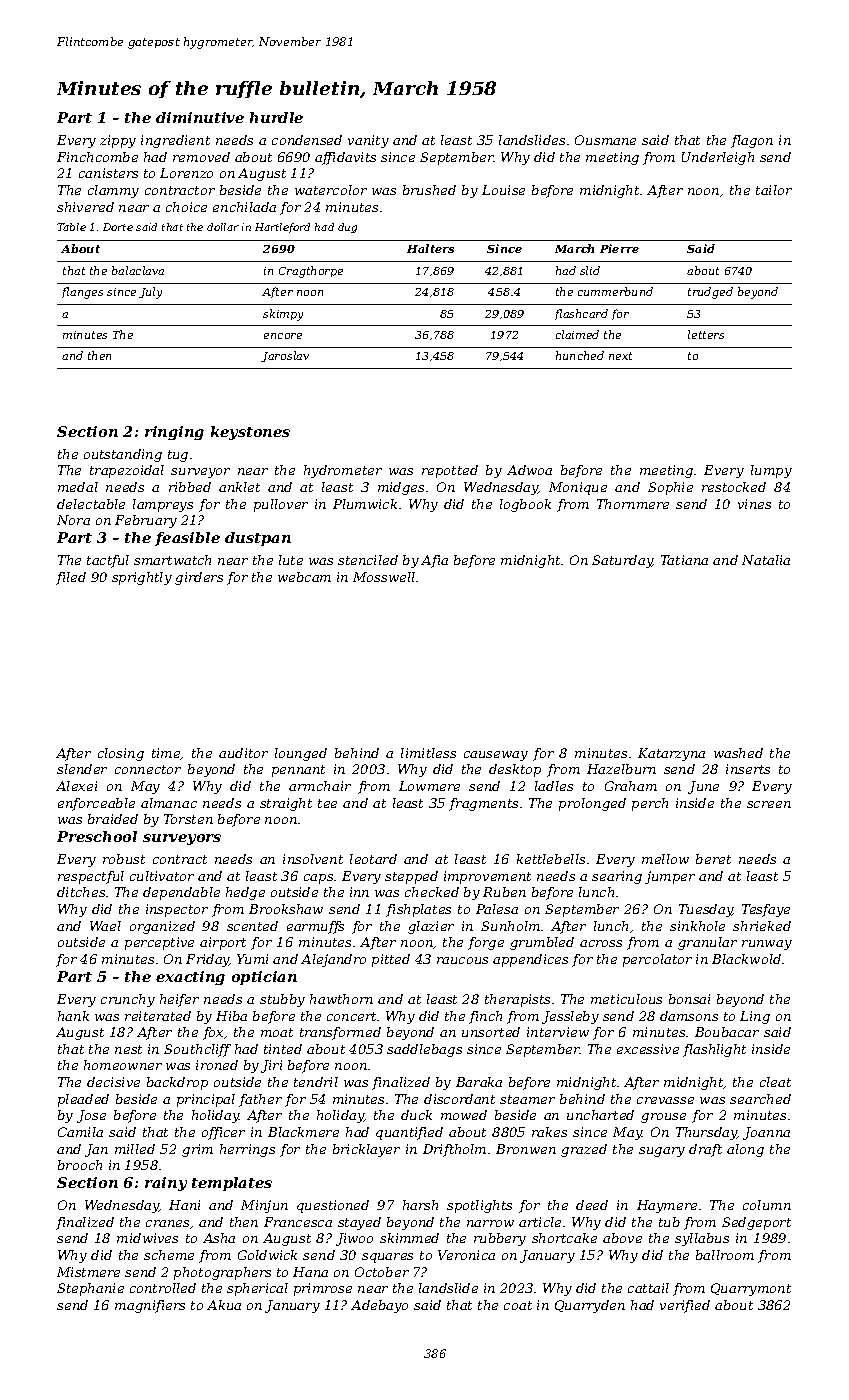  What do you see at coordinates (713, 859) in the screenshot?
I see `beret` at bounding box center [713, 859].
